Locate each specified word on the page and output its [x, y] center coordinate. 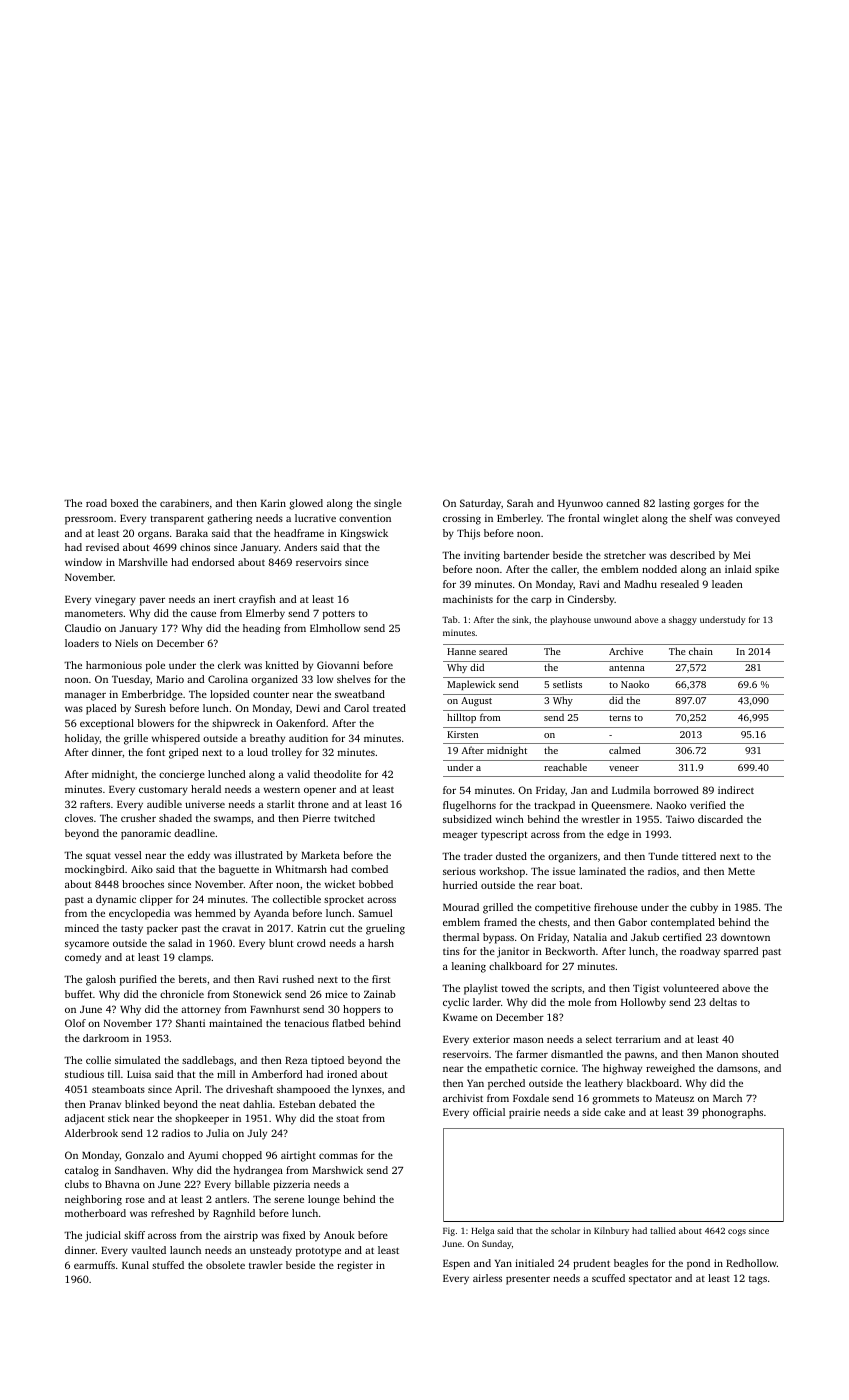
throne [313, 804]
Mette [741, 871]
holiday [82, 739]
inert [225, 599]
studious [84, 1074]
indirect [736, 790]
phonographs [732, 1113]
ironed [342, 1074]
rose [135, 1200]
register [355, 1266]
